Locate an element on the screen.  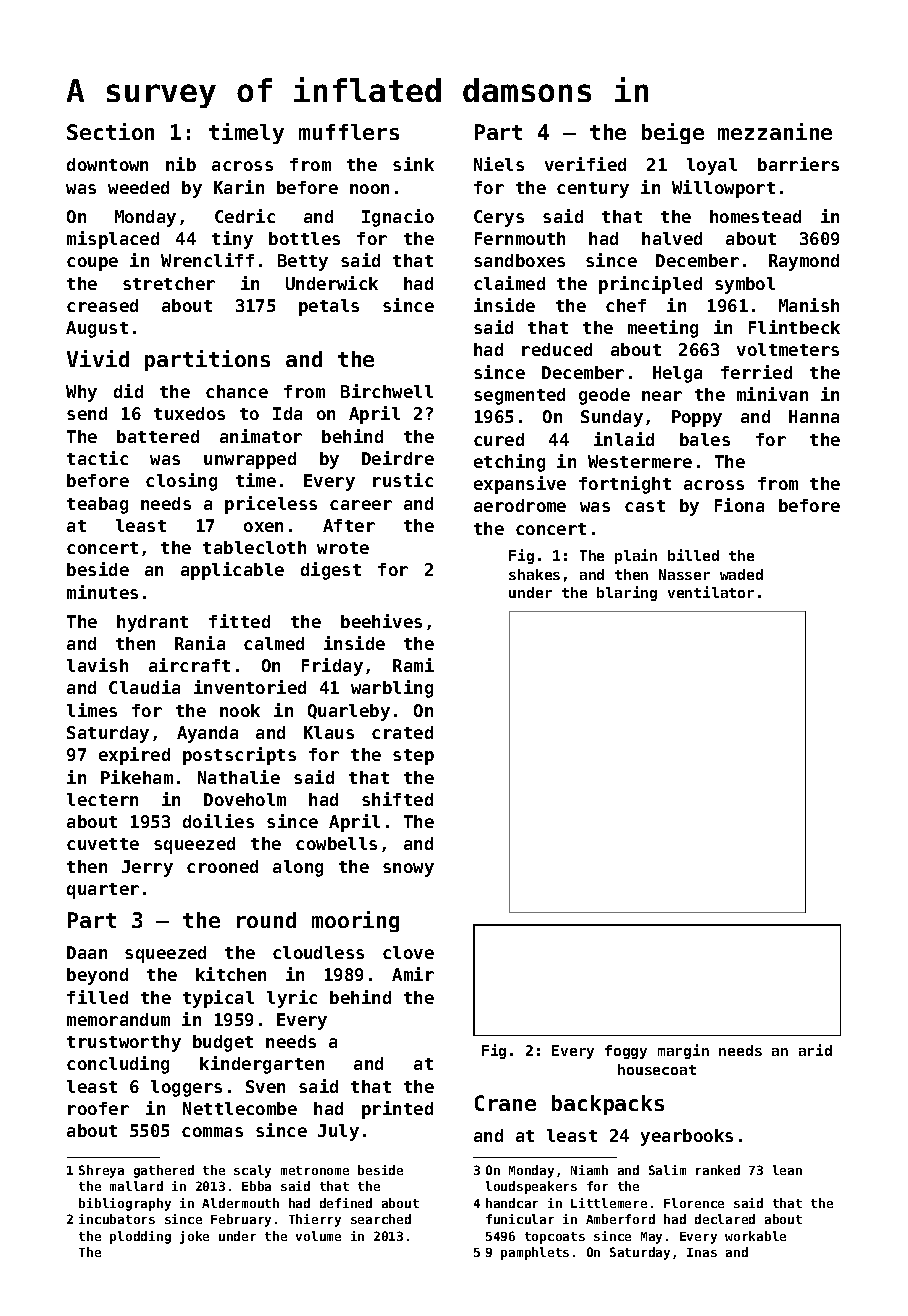
Manish is located at coordinates (809, 305).
